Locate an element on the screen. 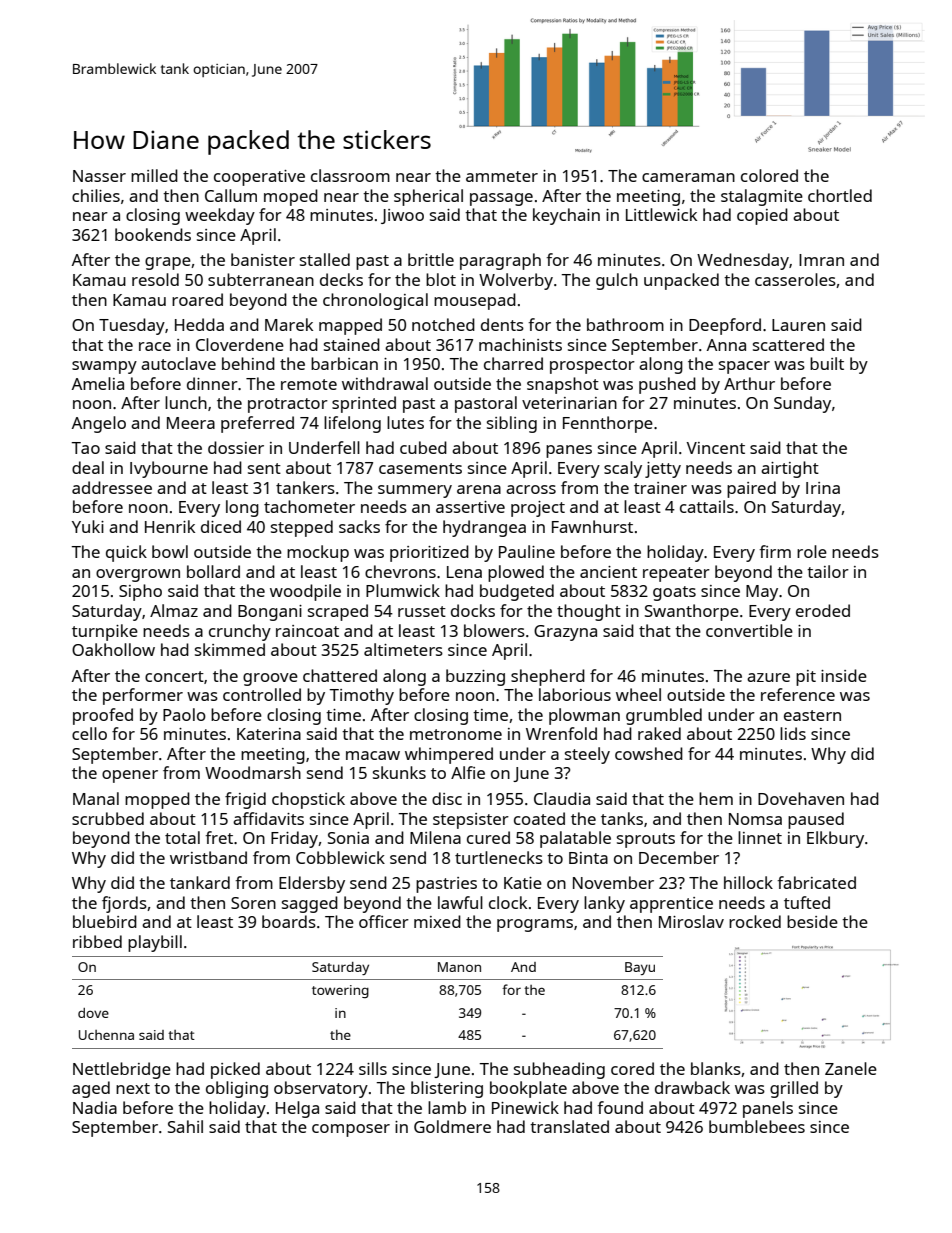 The width and height of the screenshot is (952, 1233). stepsister is located at coordinates (471, 821).
